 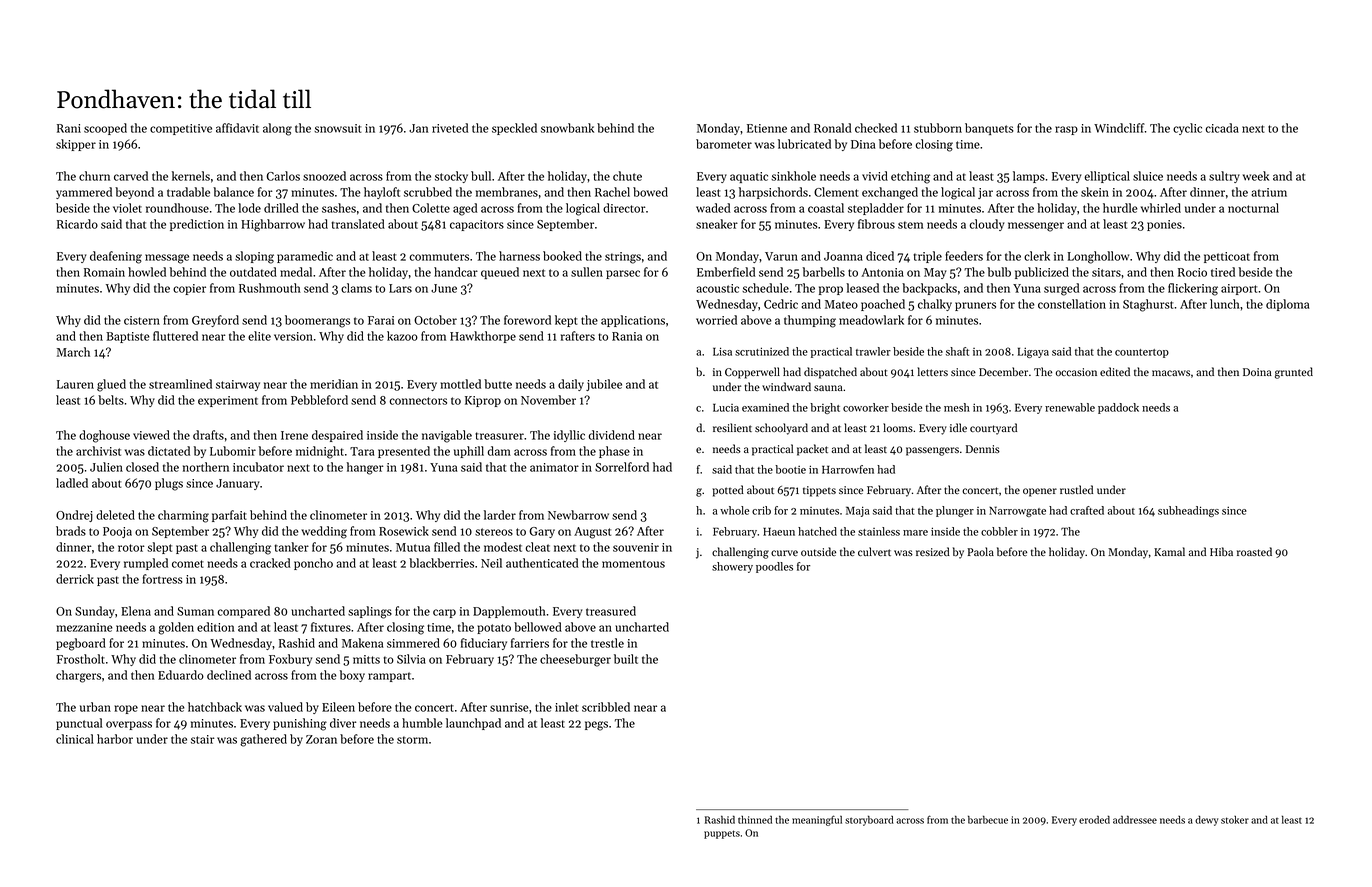 I want to click on Etienne, so click(x=767, y=128).
